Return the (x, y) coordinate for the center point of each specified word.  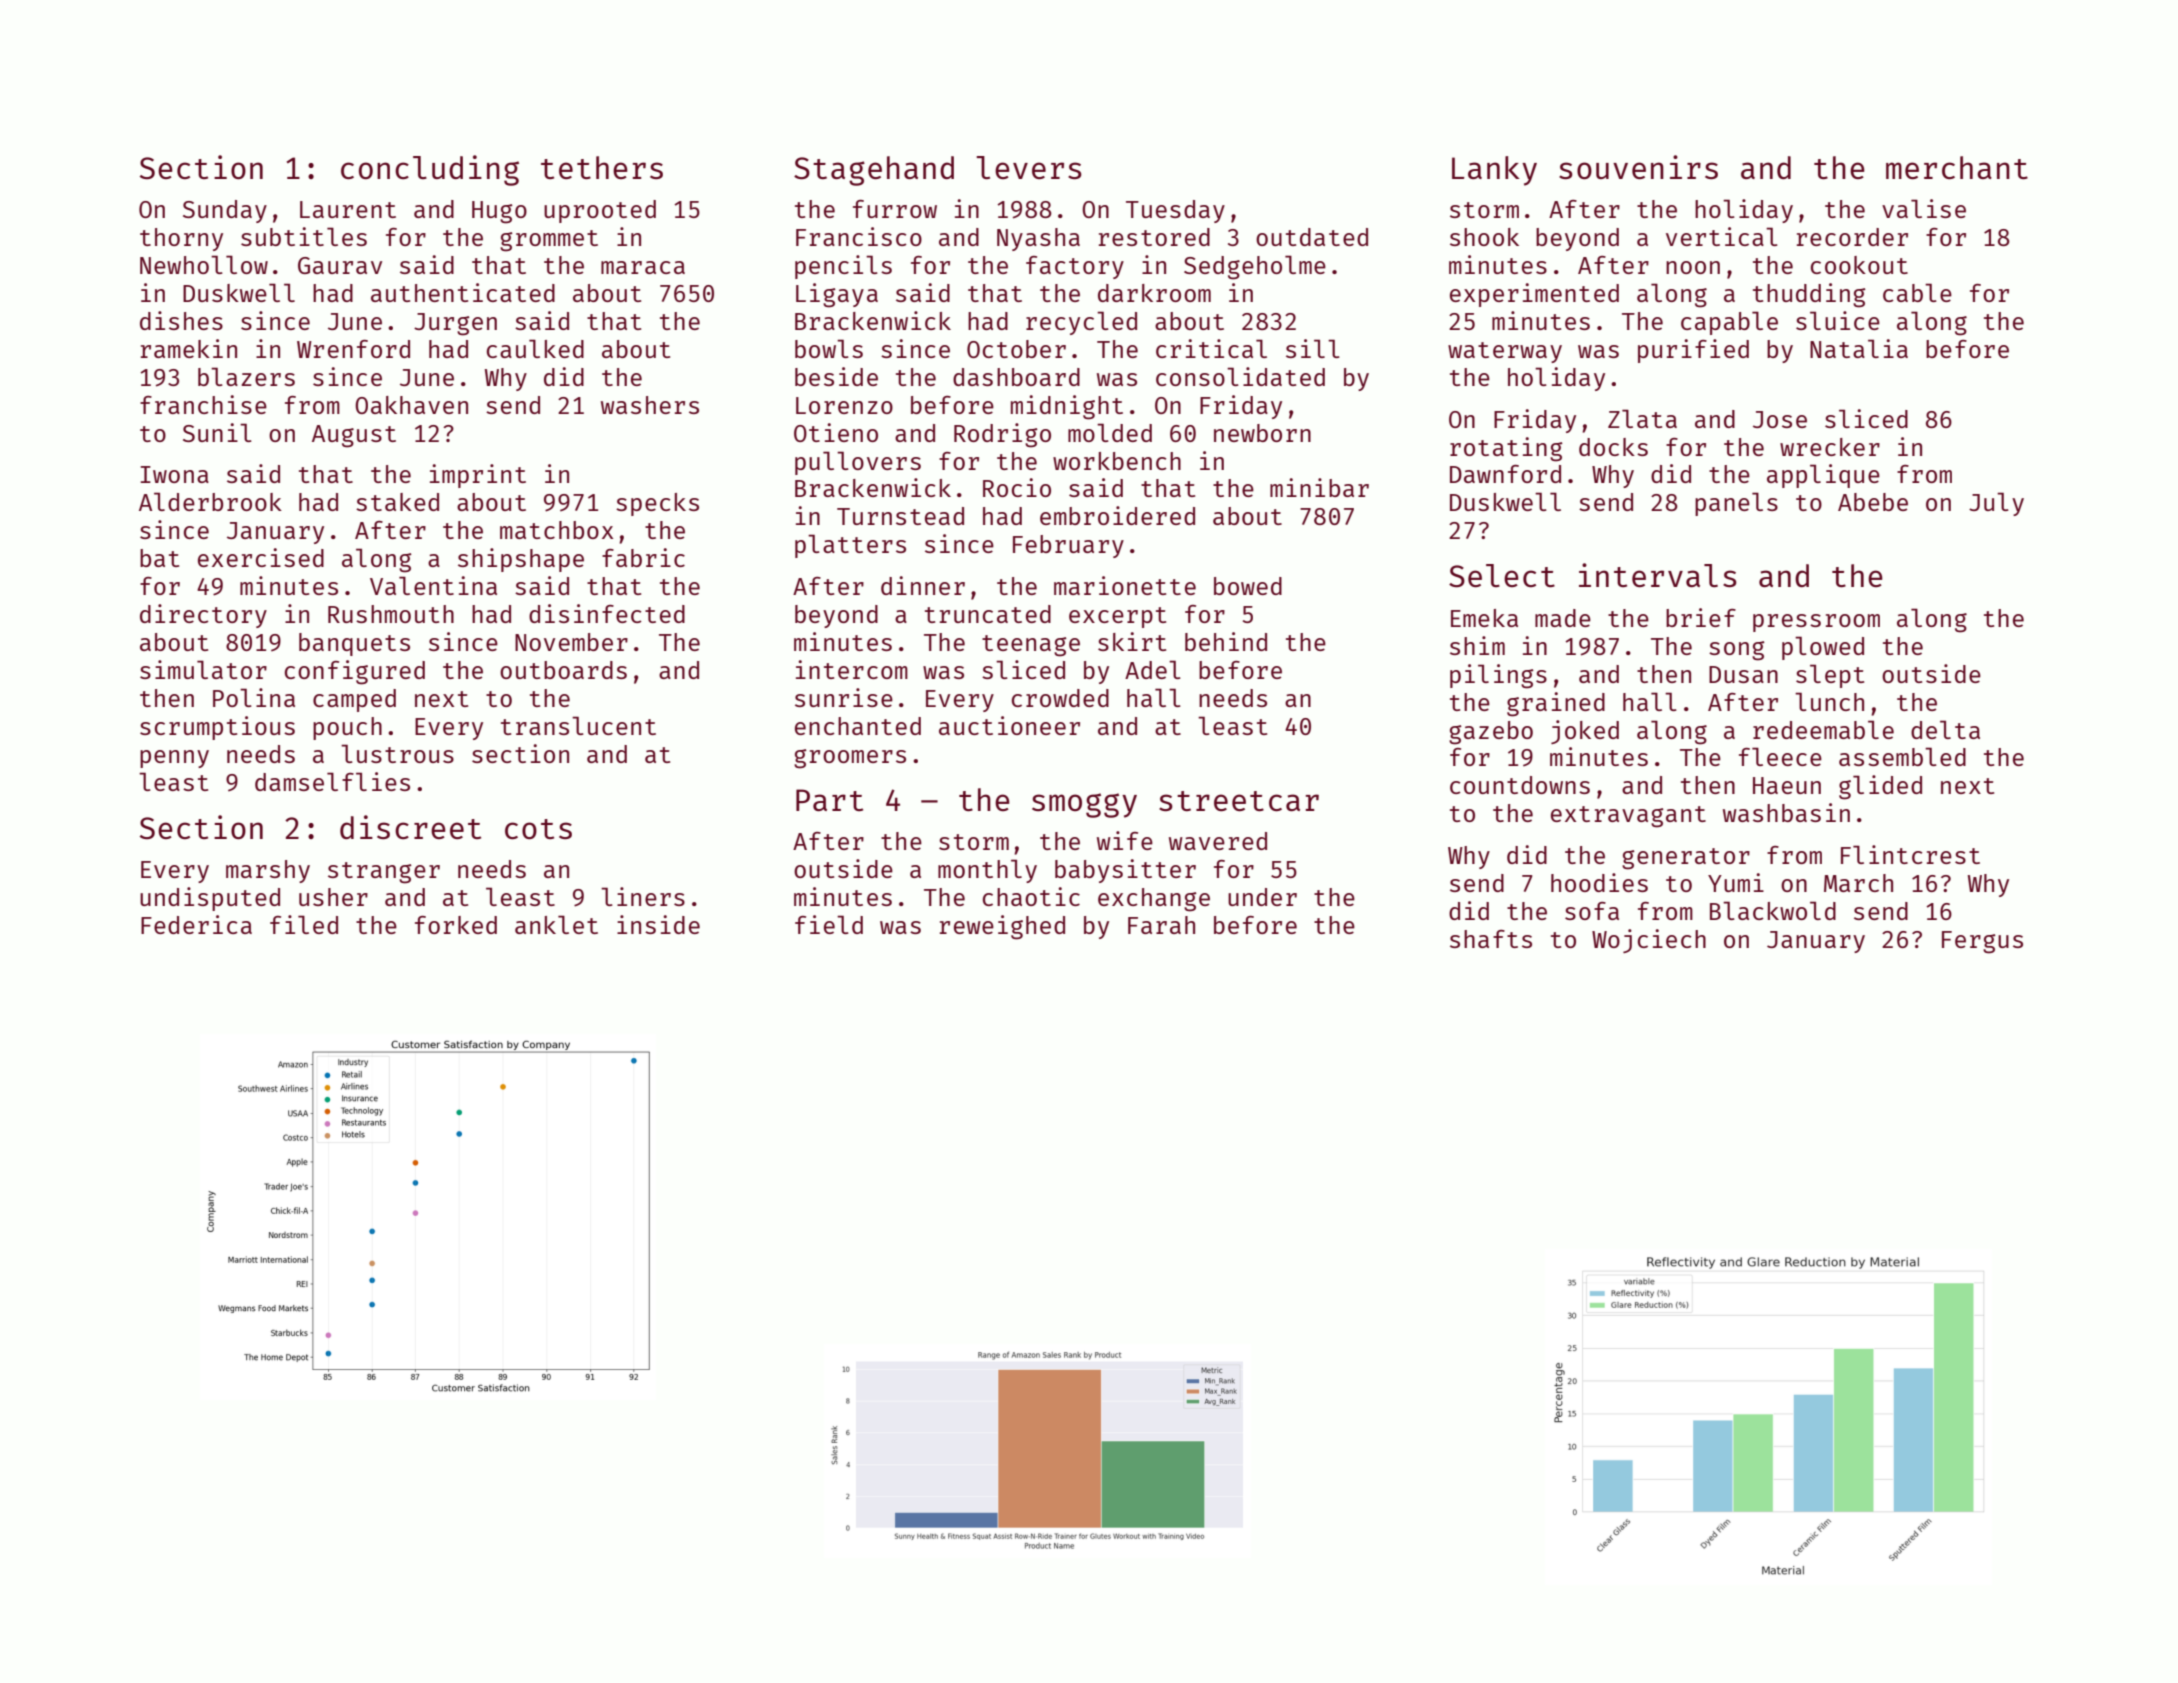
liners (643, 896)
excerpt (1117, 617)
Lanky (1494, 171)
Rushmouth (391, 614)
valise (1924, 208)
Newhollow (204, 264)
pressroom (1816, 623)
